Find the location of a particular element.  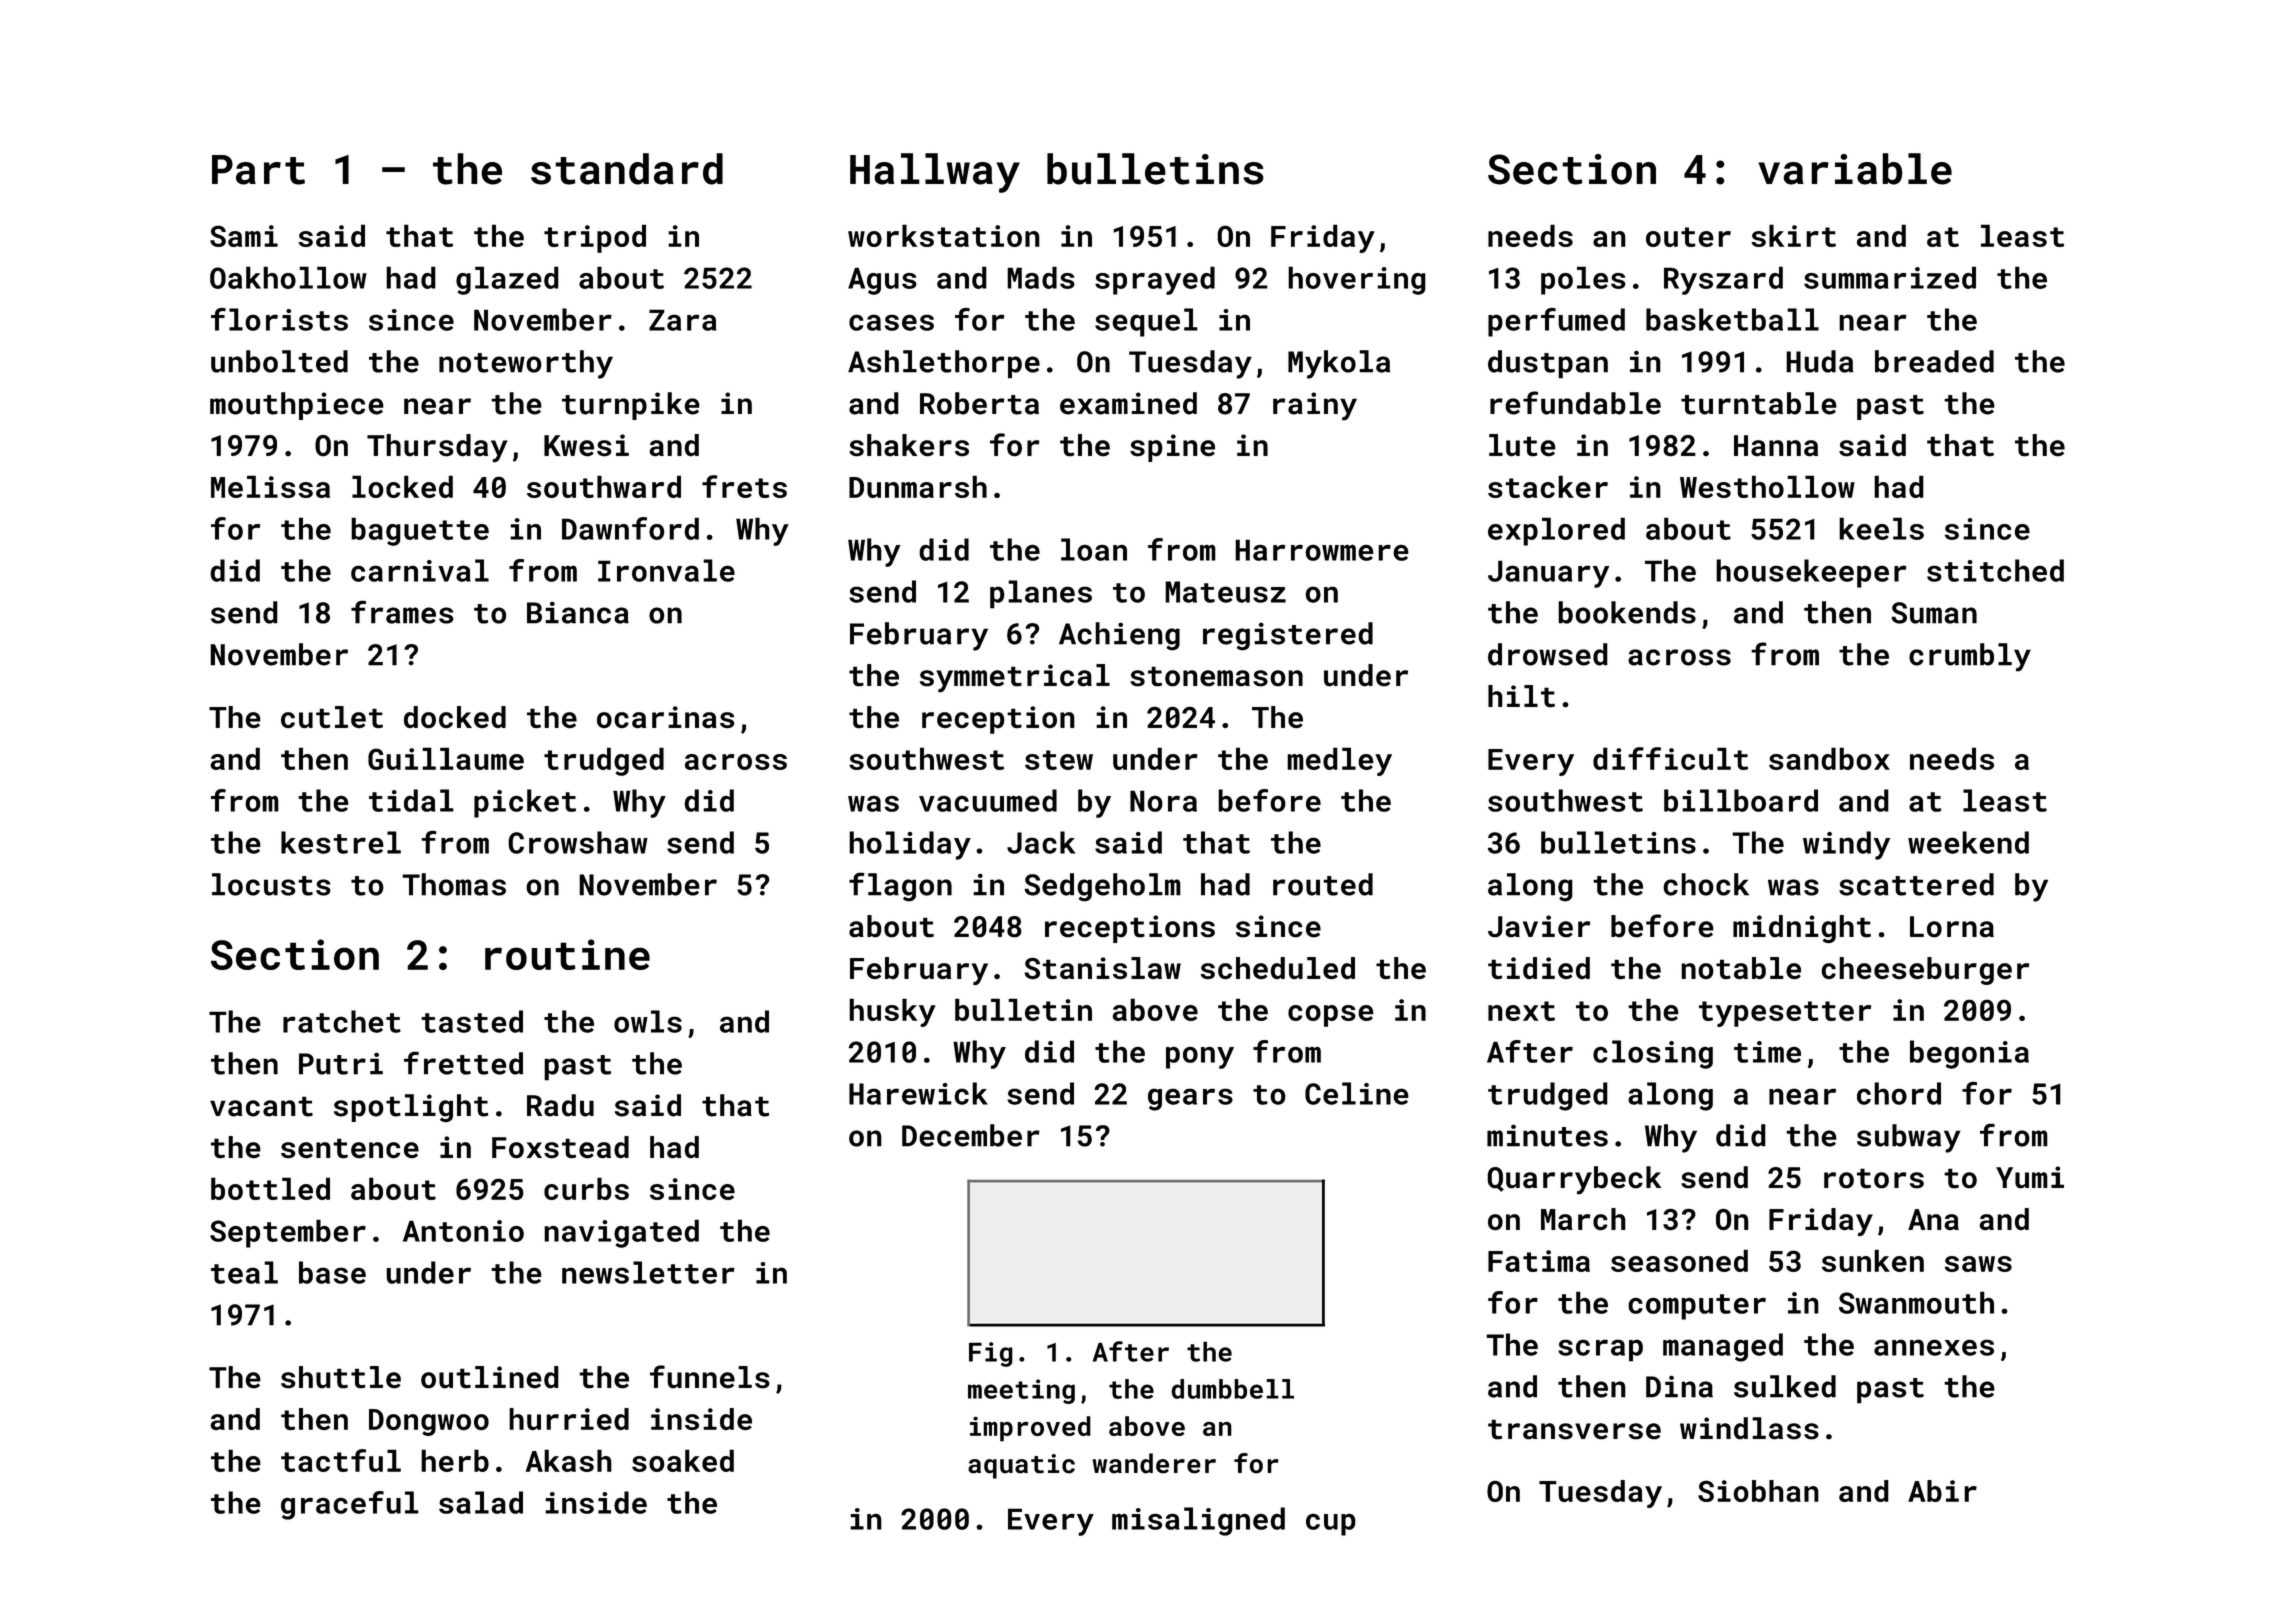

chock is located at coordinates (1706, 884).
